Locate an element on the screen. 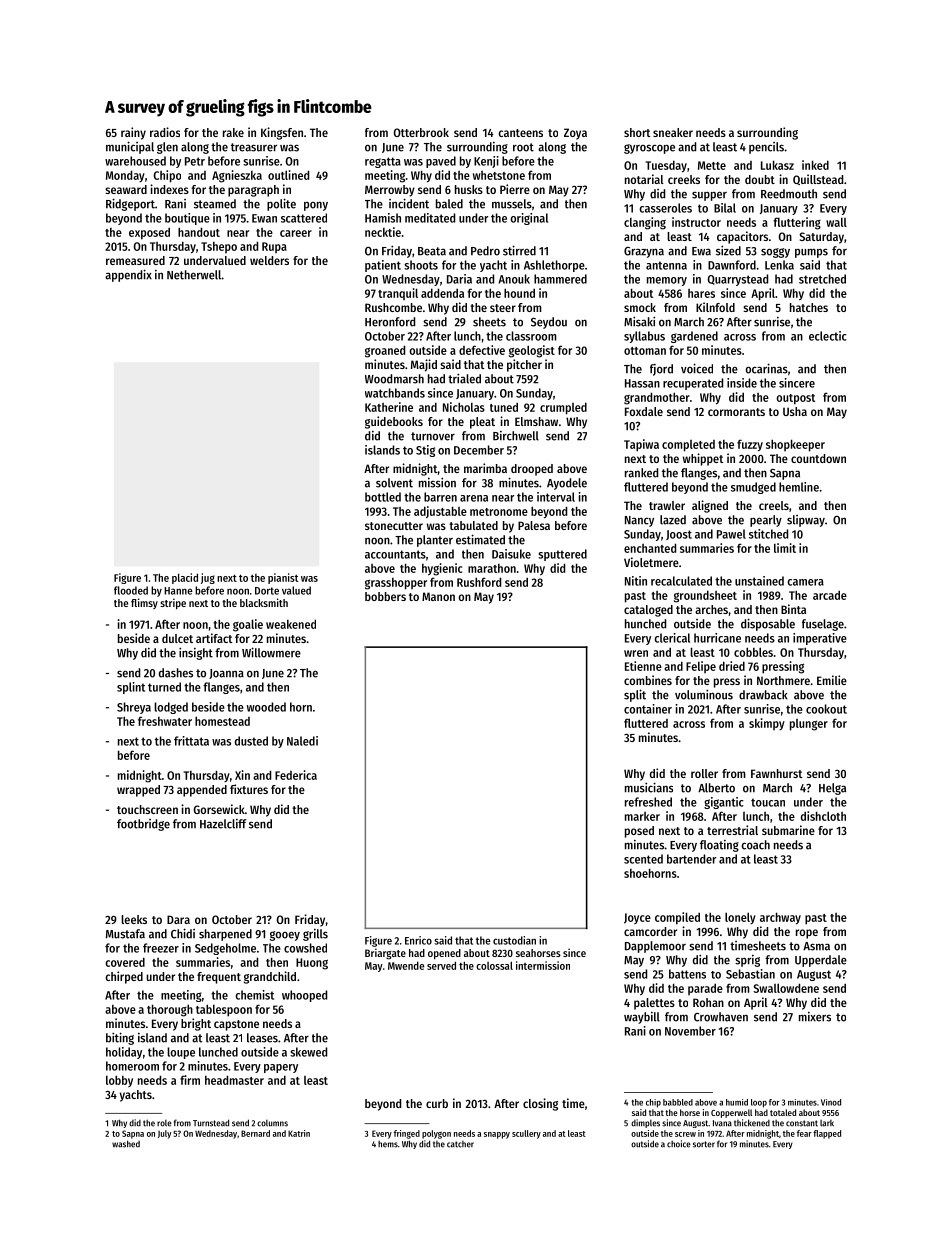  Dorte is located at coordinates (267, 591).
